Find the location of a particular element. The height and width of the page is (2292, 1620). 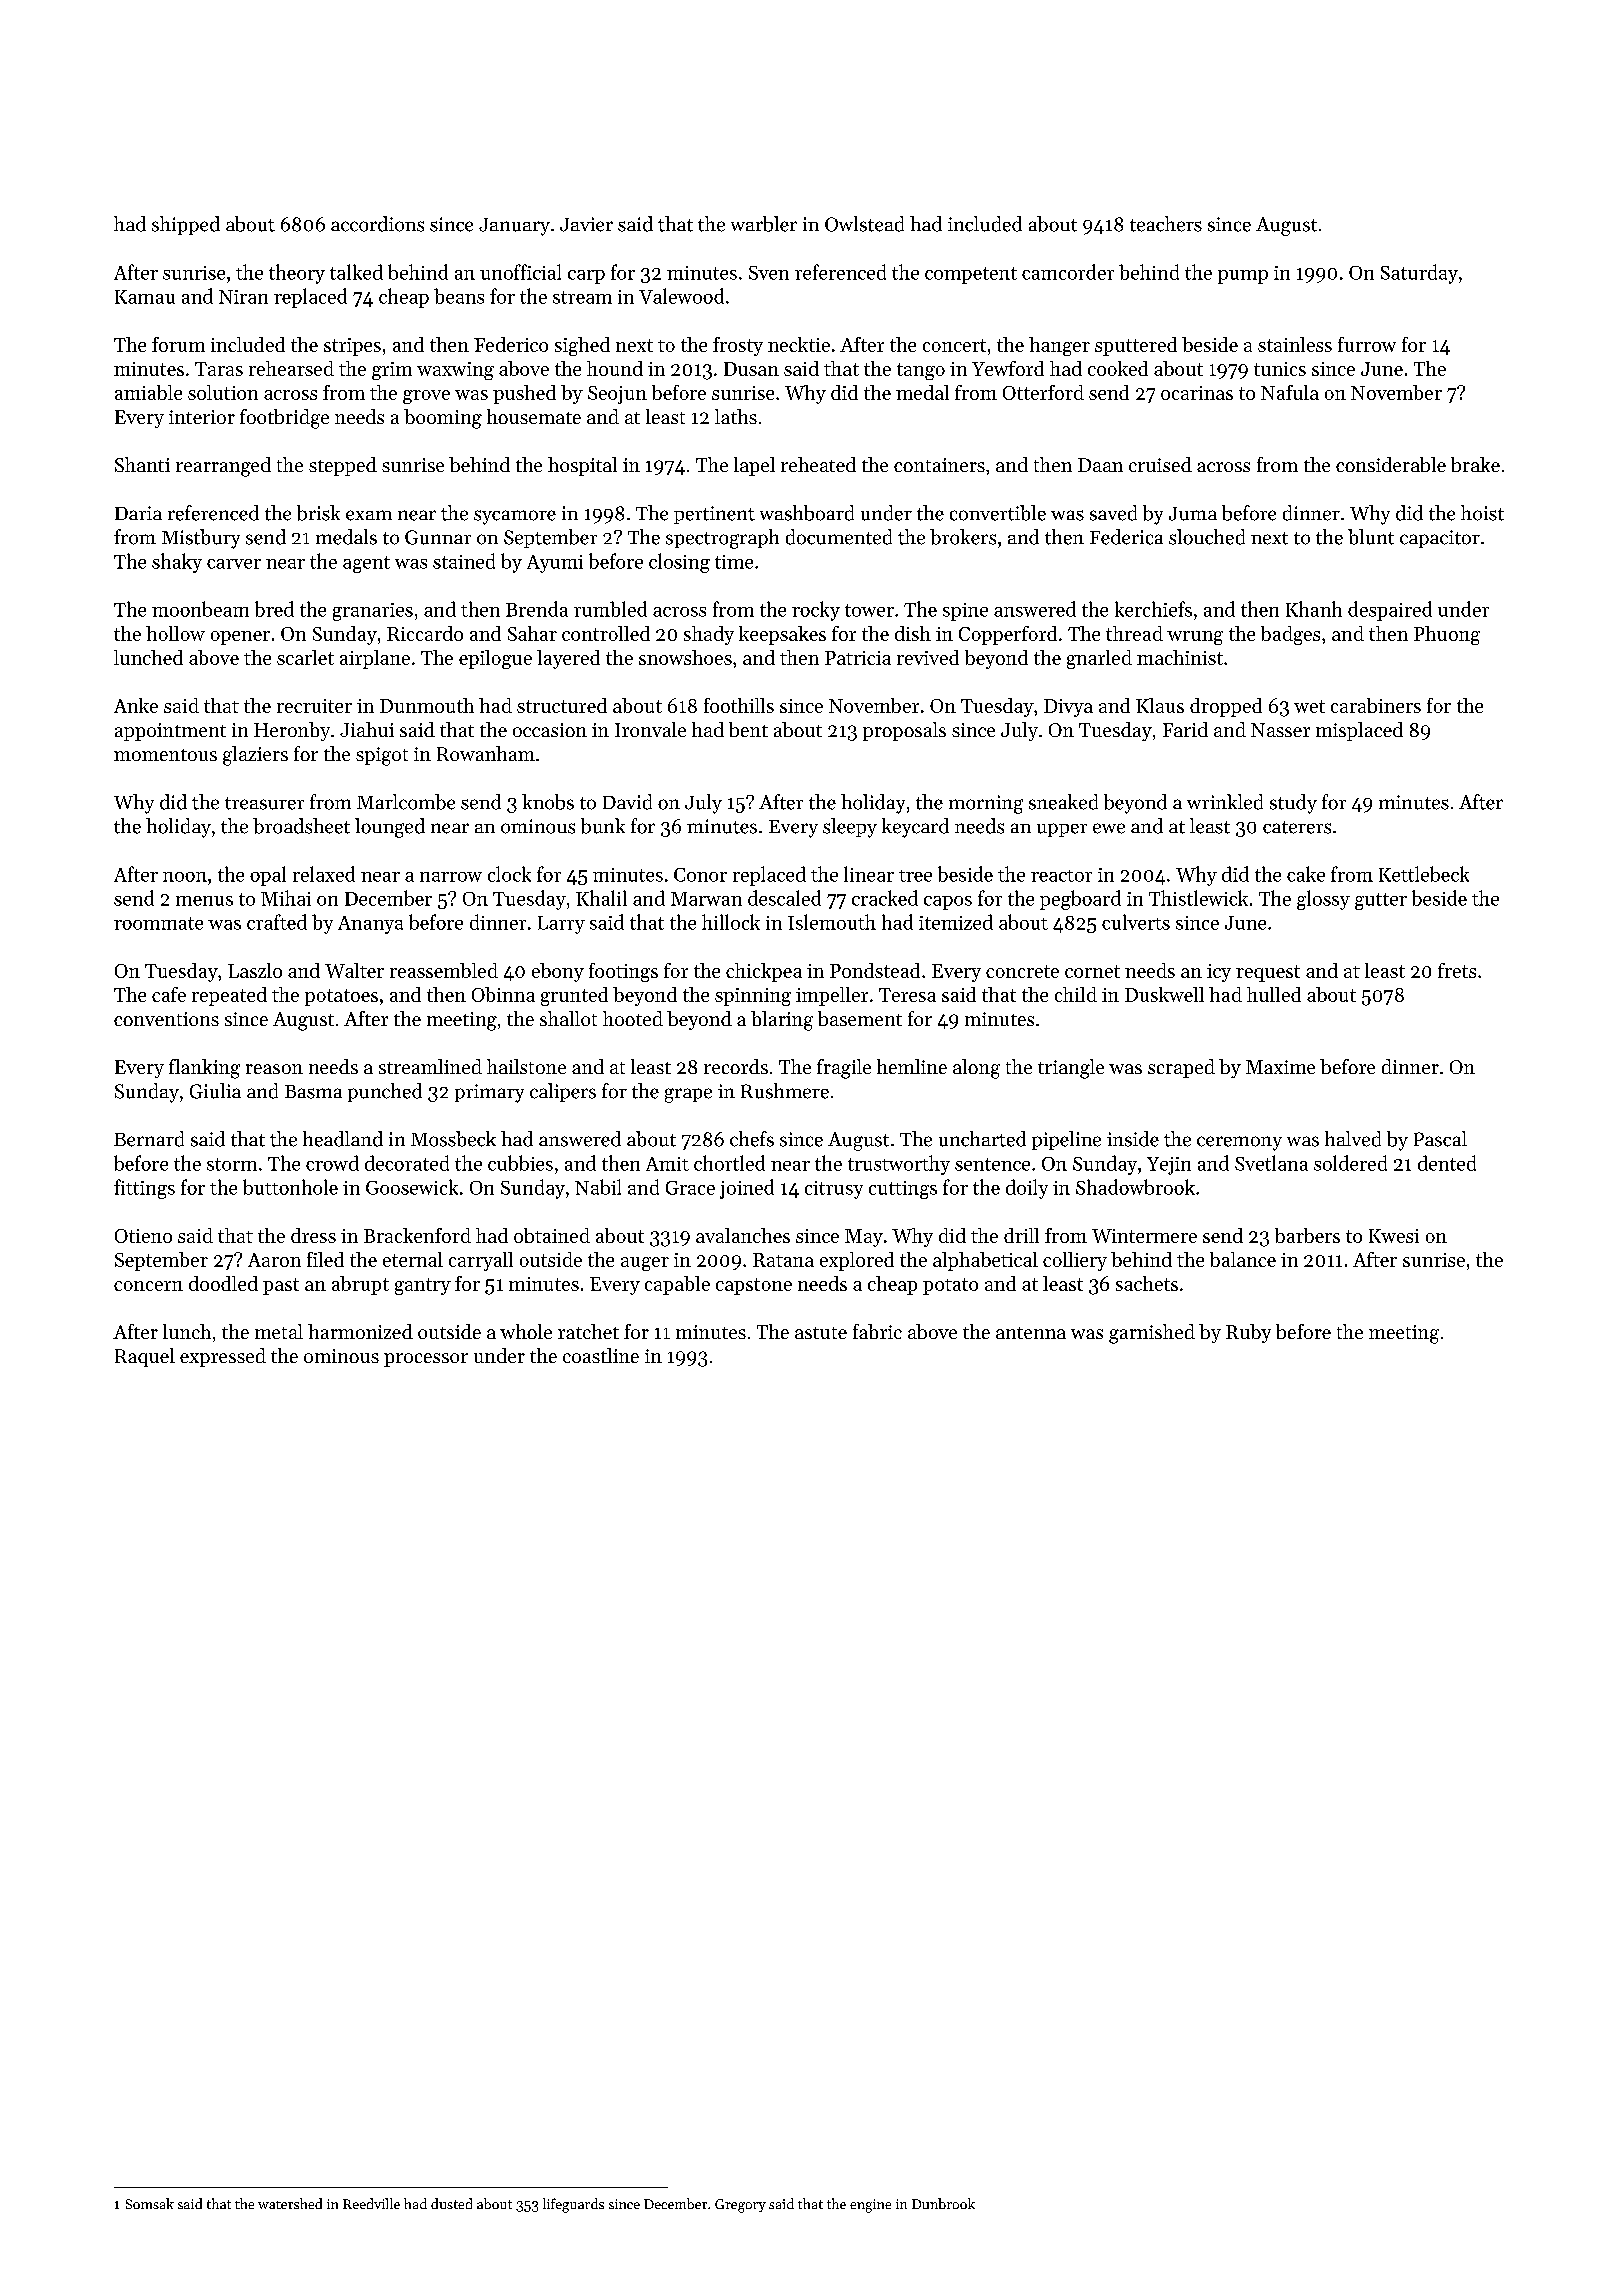

uncharted is located at coordinates (982, 1139).
